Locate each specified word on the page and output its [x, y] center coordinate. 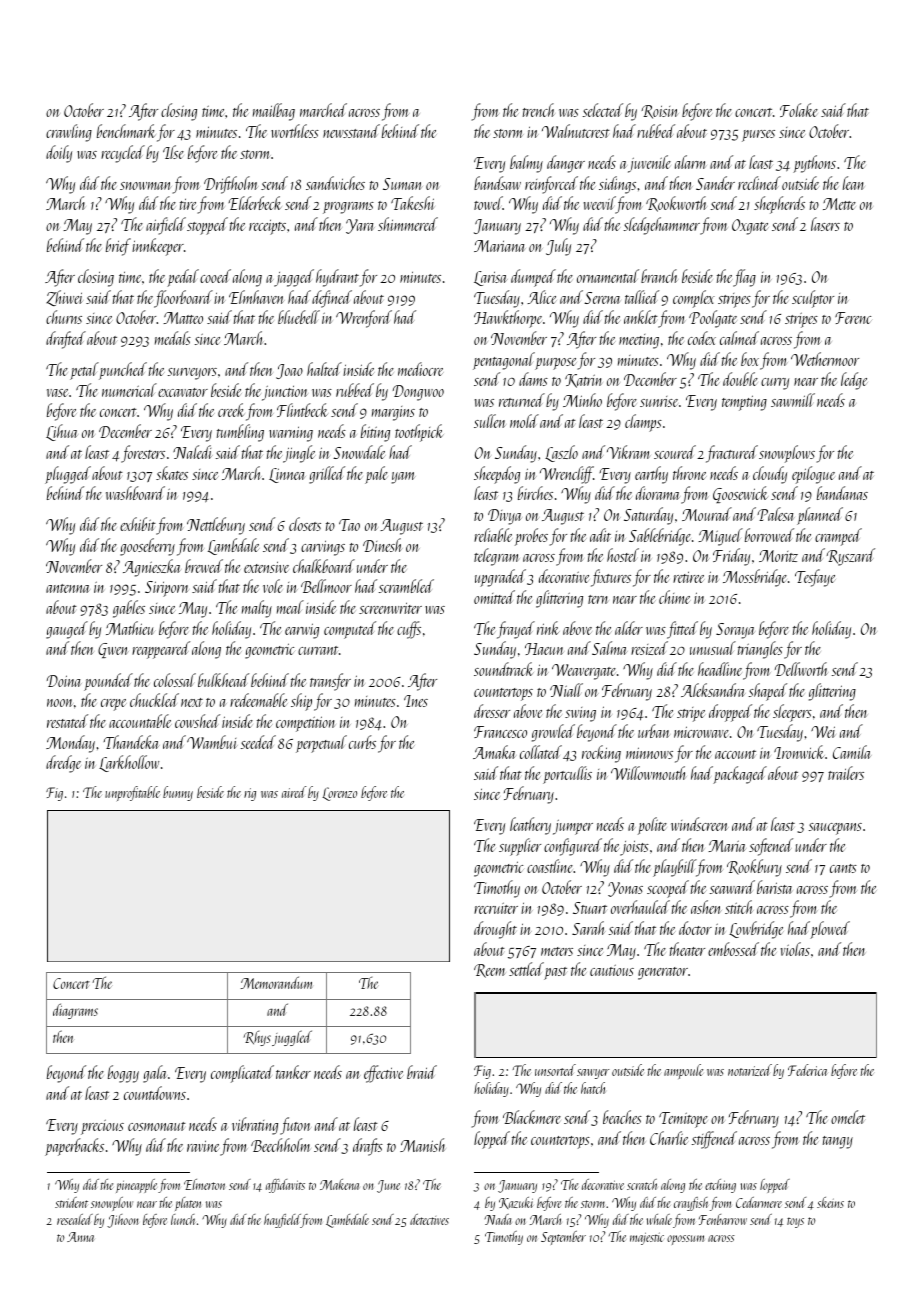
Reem [489, 971]
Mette [839, 204]
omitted [494, 597]
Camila [852, 752]
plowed [830, 930]
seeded [258, 742]
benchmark [126, 131]
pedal [183, 278]
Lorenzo [339, 794]
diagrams [75, 1011]
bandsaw [497, 183]
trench [539, 110]
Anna [80, 1237]
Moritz [778, 556]
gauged [67, 630]
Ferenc [853, 318]
